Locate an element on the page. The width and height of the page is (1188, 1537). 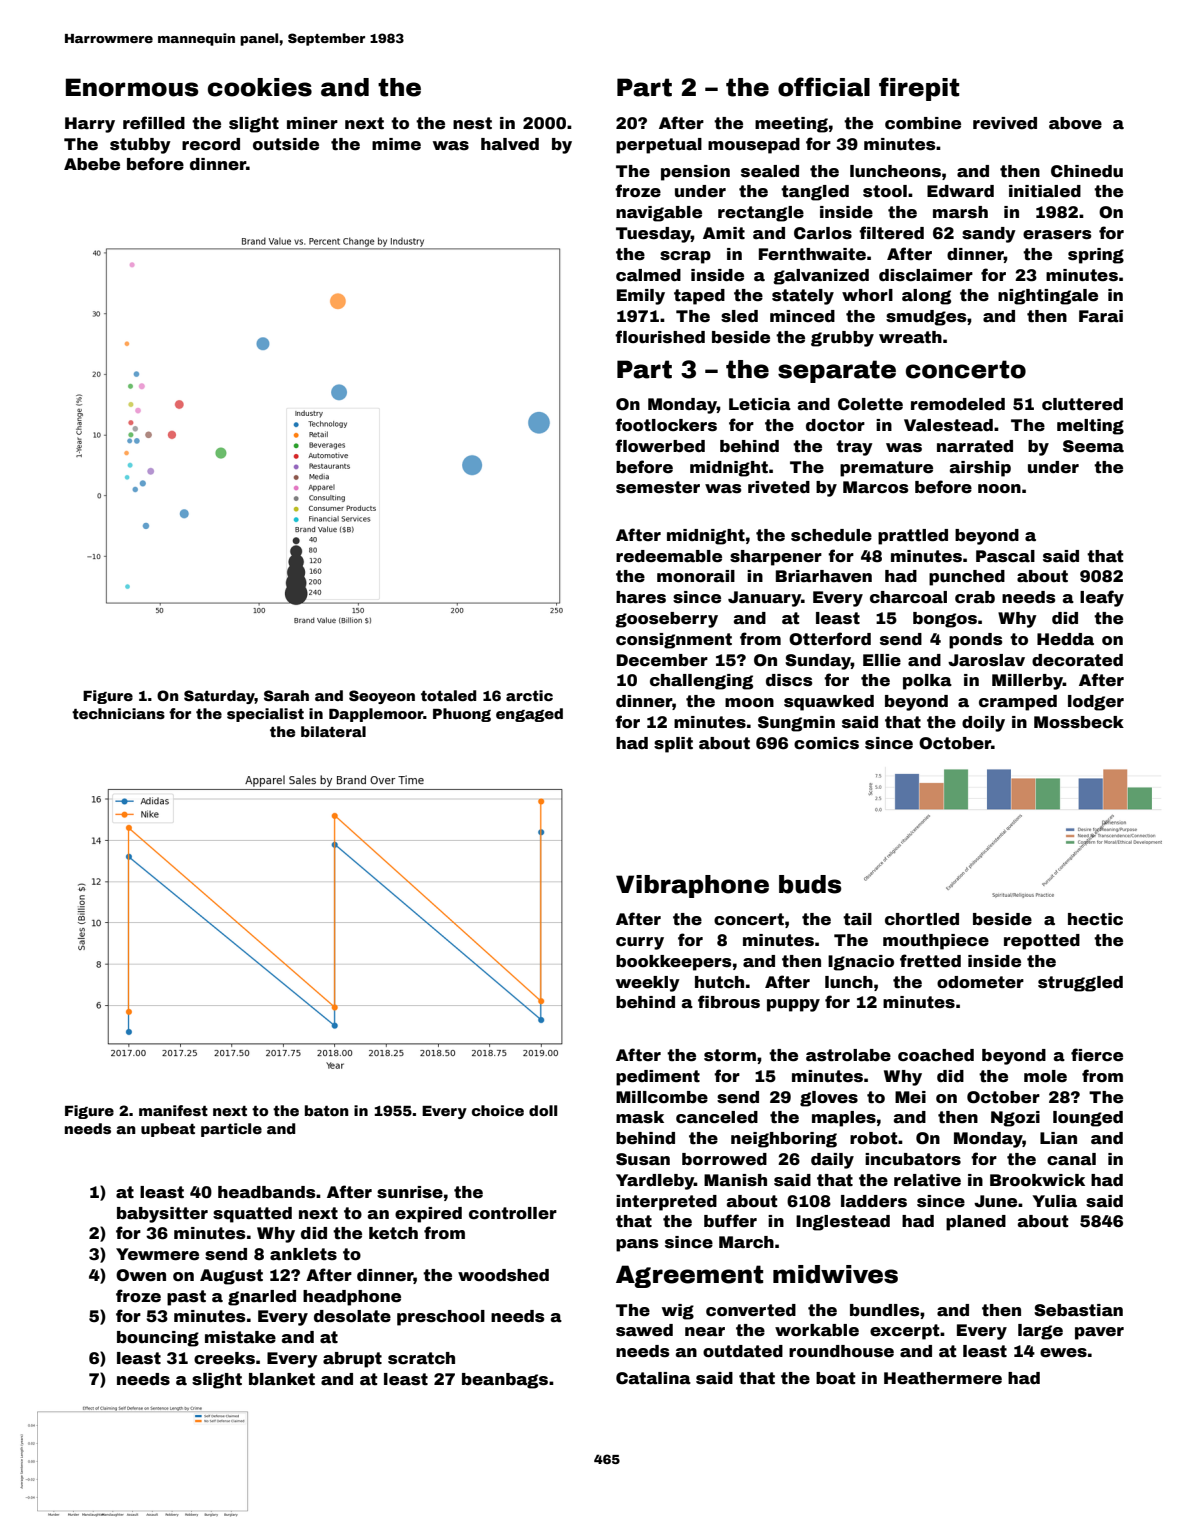
hutch is located at coordinates (719, 982).
